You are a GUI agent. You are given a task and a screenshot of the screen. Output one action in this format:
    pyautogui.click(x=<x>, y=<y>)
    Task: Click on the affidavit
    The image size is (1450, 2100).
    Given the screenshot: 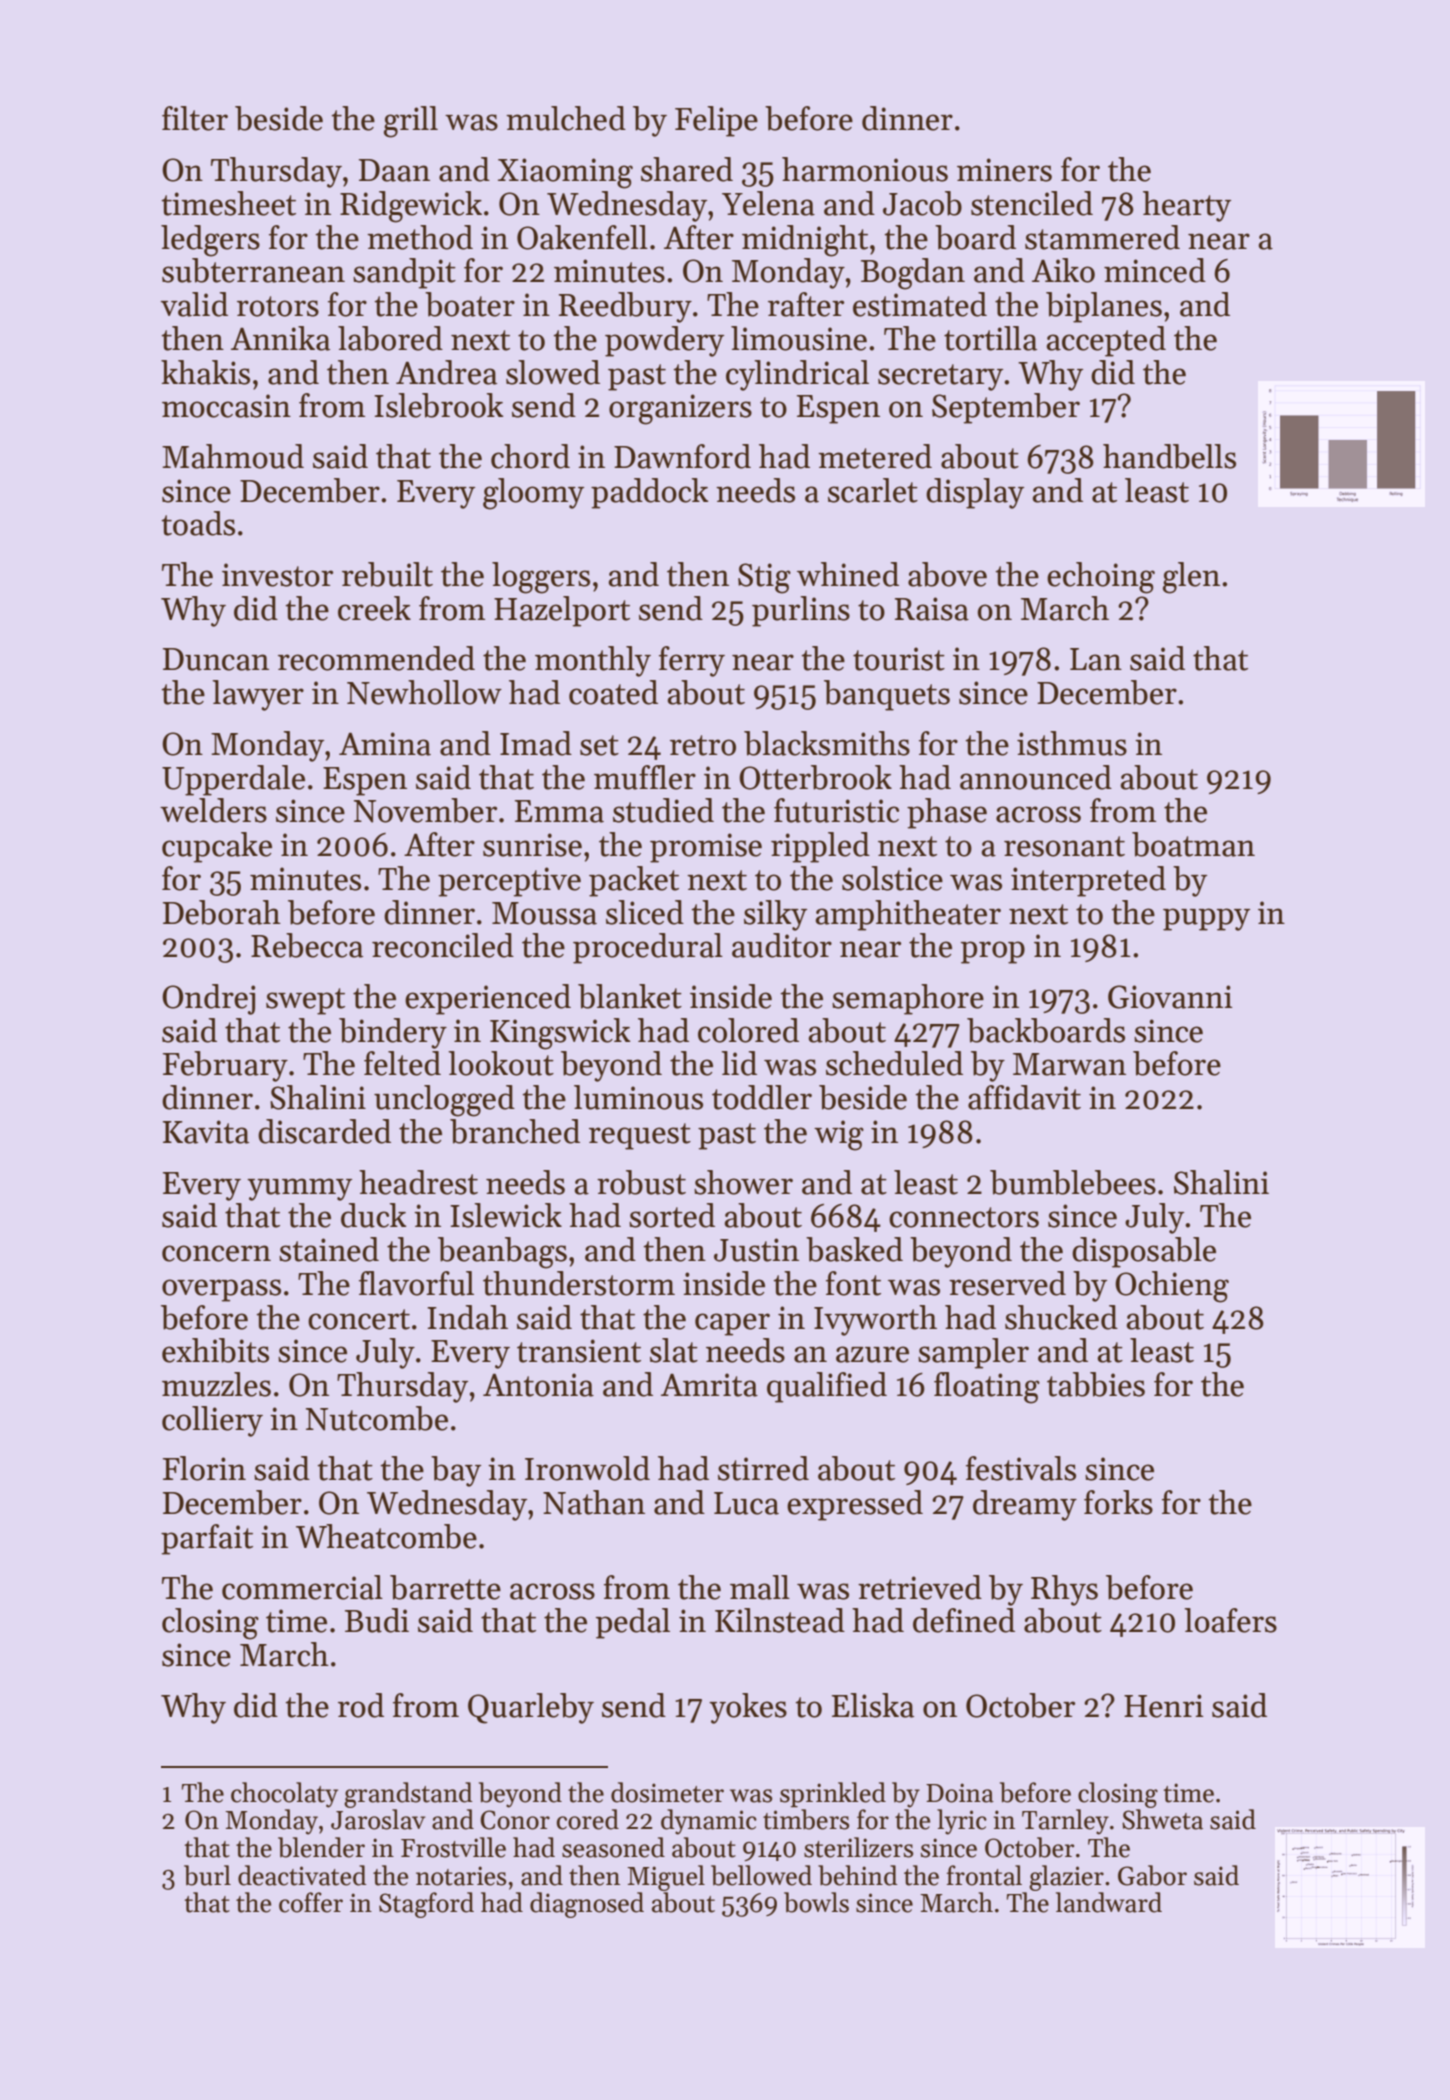 What is the action you would take?
    pyautogui.click(x=1024, y=1097)
